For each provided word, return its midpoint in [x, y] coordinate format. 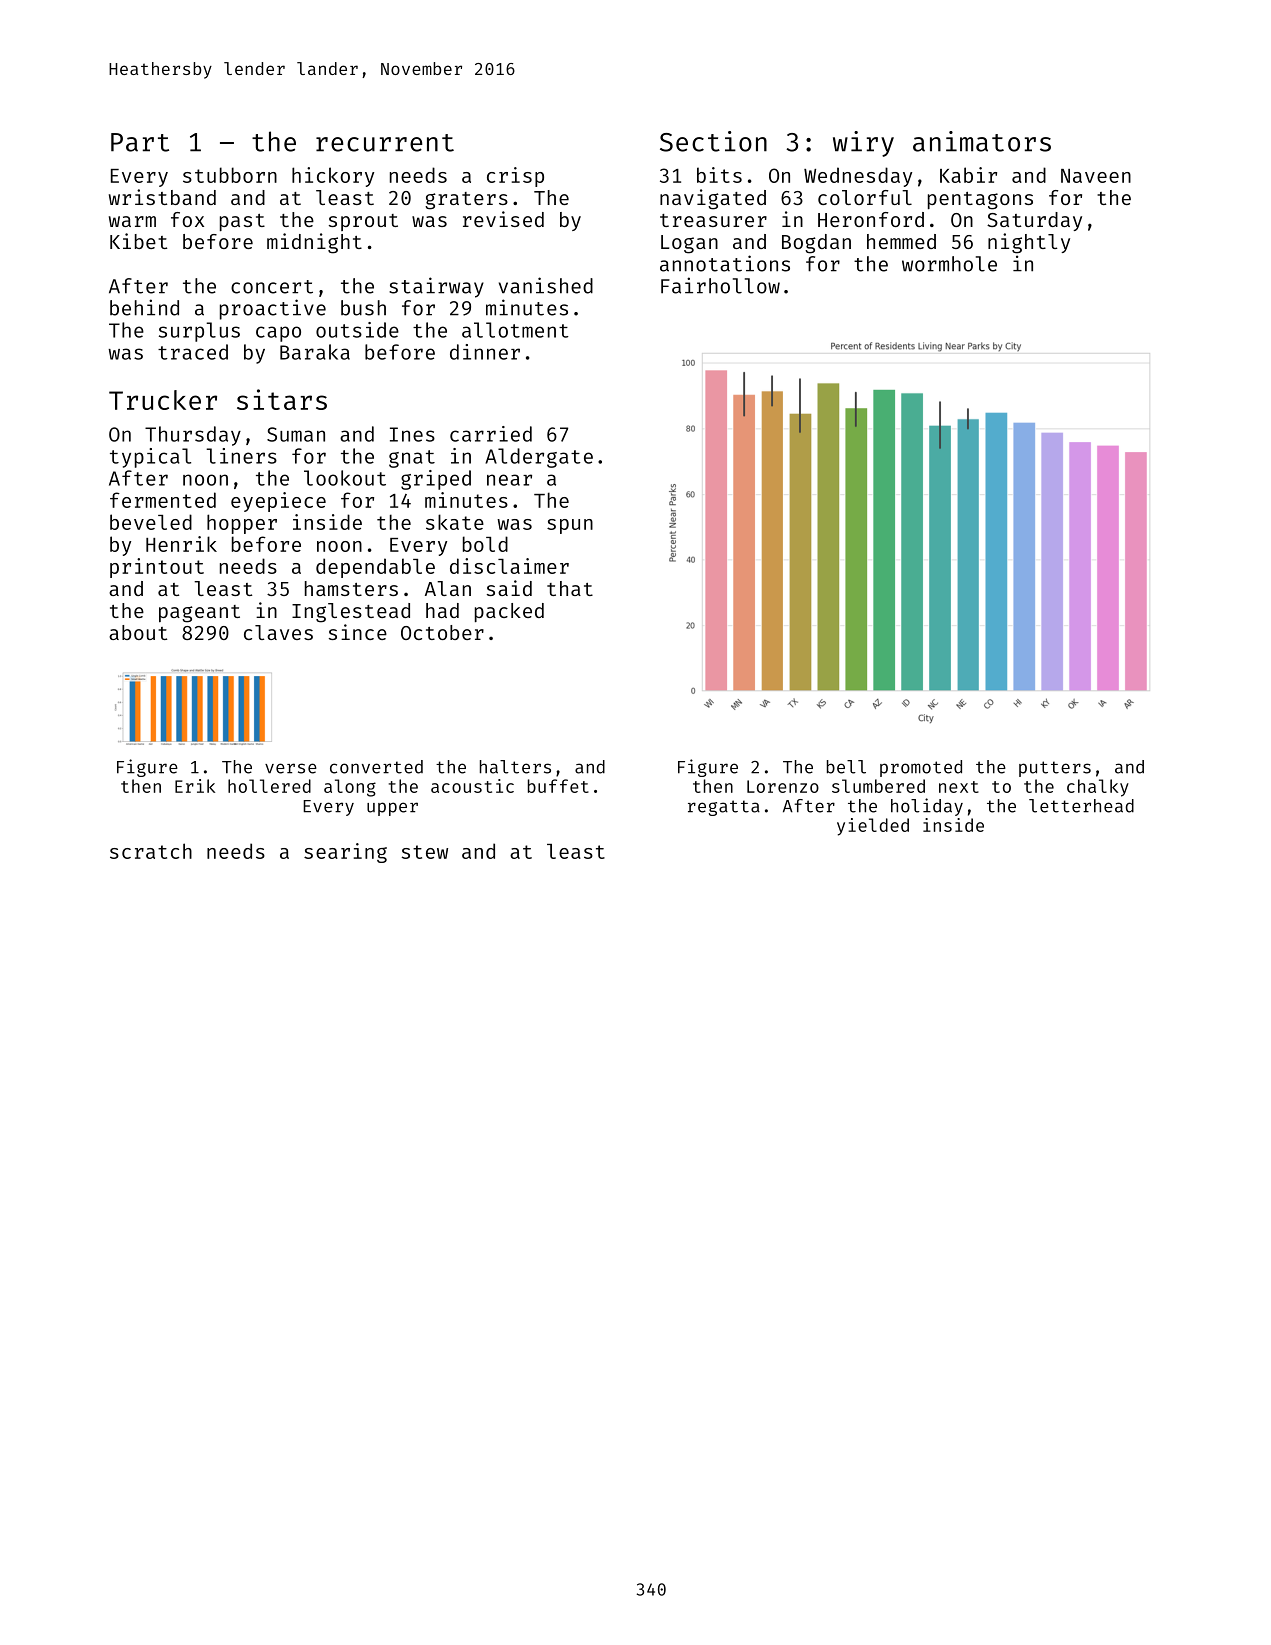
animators [982, 141]
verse [291, 768]
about [138, 632]
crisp [515, 177]
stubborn [230, 175]
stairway [436, 287]
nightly [1029, 243]
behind [144, 307]
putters [1055, 769]
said [509, 588]
